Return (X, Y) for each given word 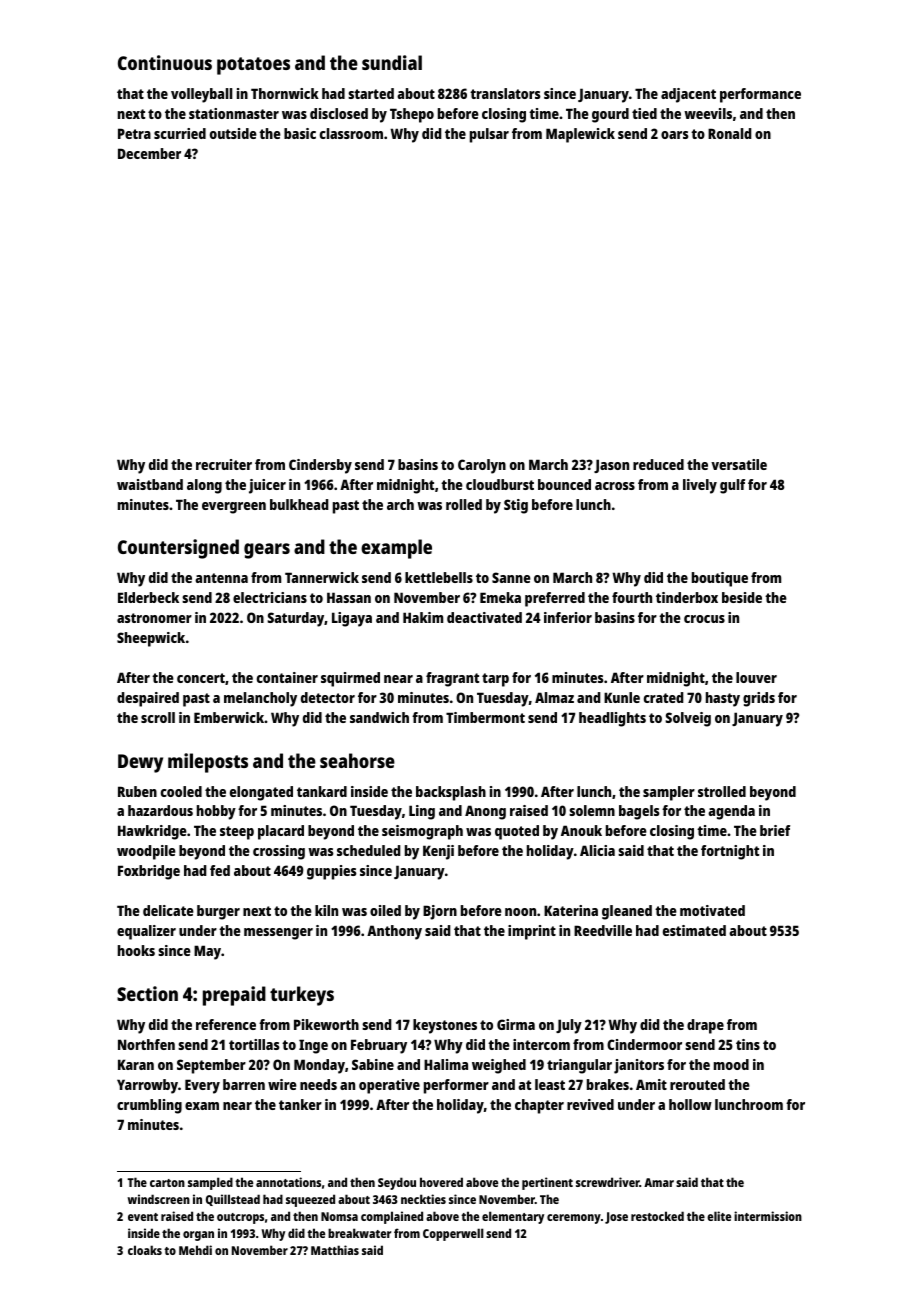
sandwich (379, 717)
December (149, 153)
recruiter (224, 464)
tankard (322, 791)
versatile (739, 464)
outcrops (240, 1218)
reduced (658, 464)
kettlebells (439, 577)
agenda (731, 812)
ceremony (574, 1219)
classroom (351, 133)
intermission (768, 1216)
